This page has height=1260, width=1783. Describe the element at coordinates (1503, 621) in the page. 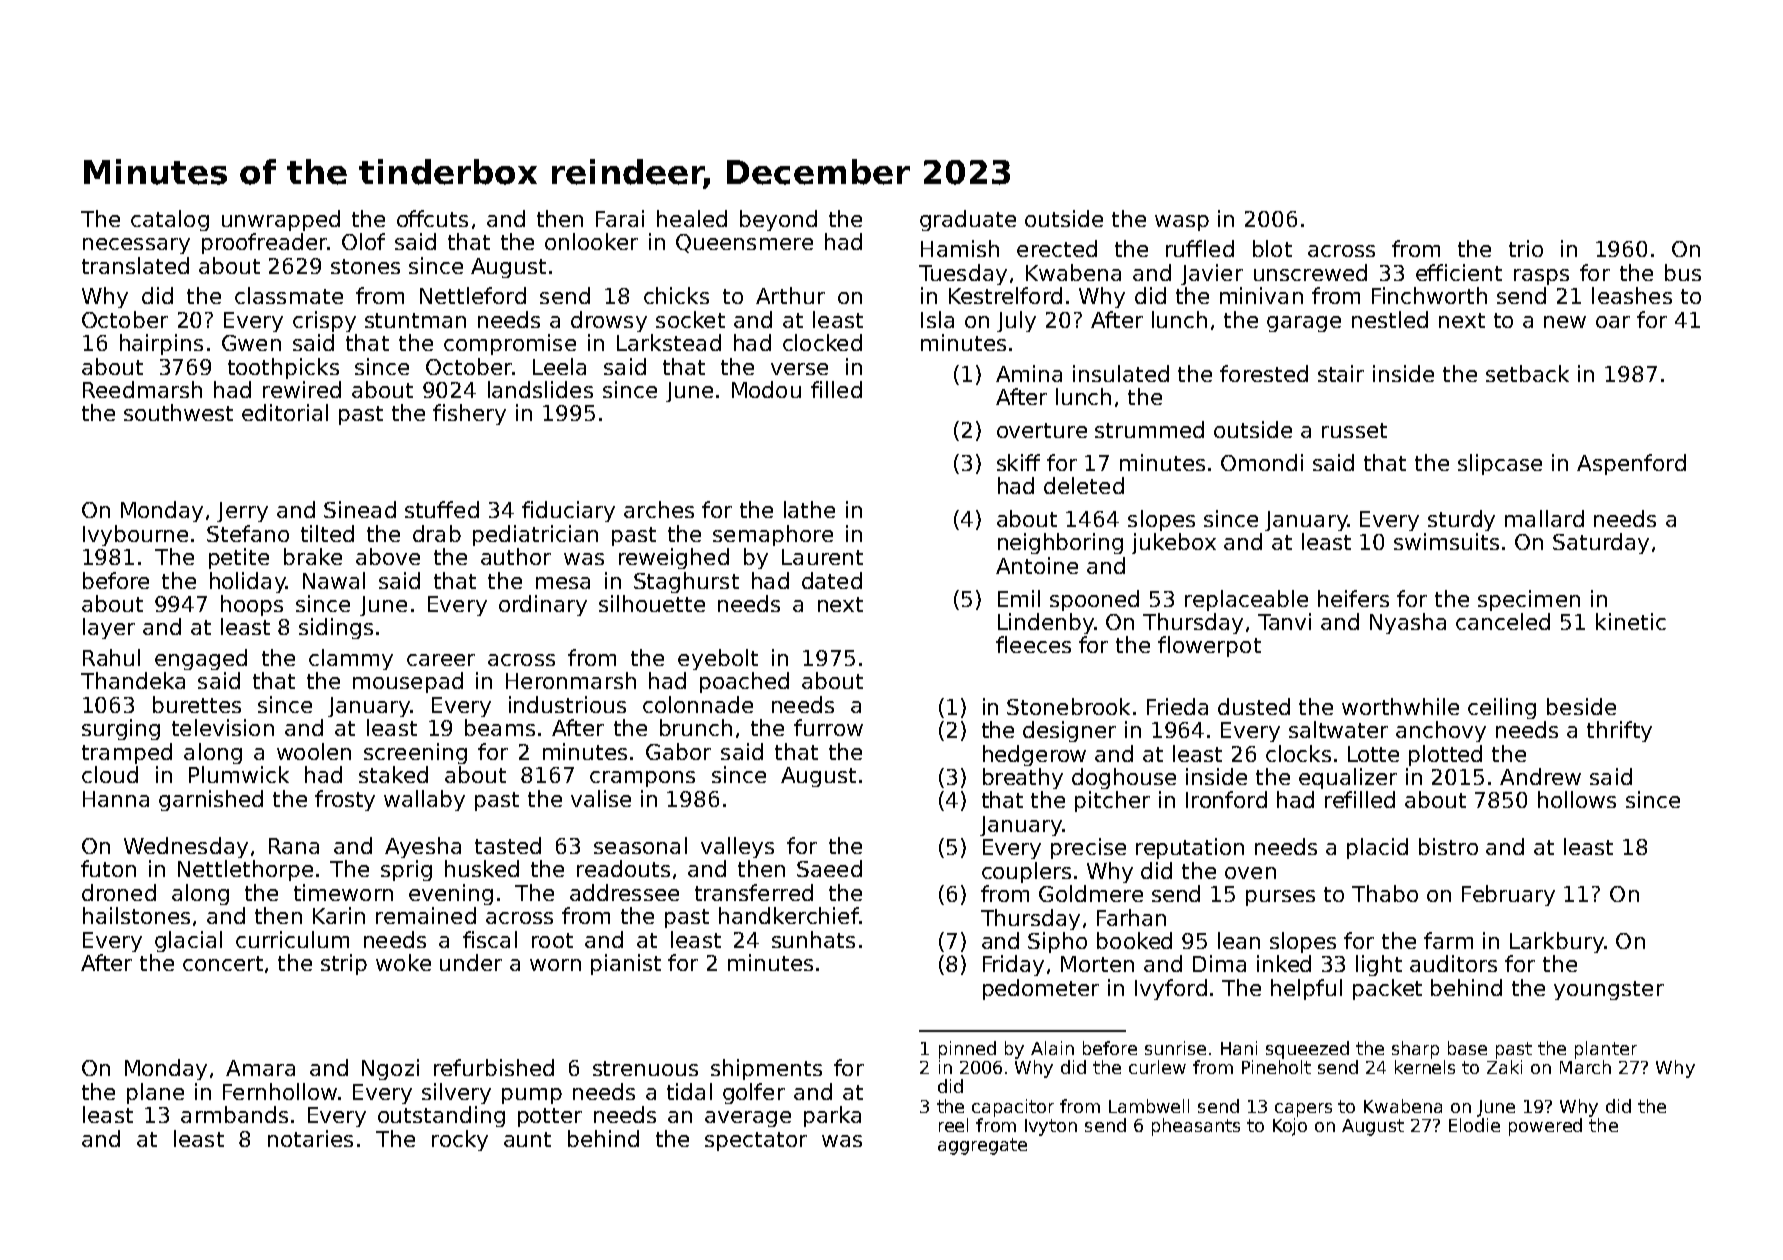

I see `canceled` at that location.
